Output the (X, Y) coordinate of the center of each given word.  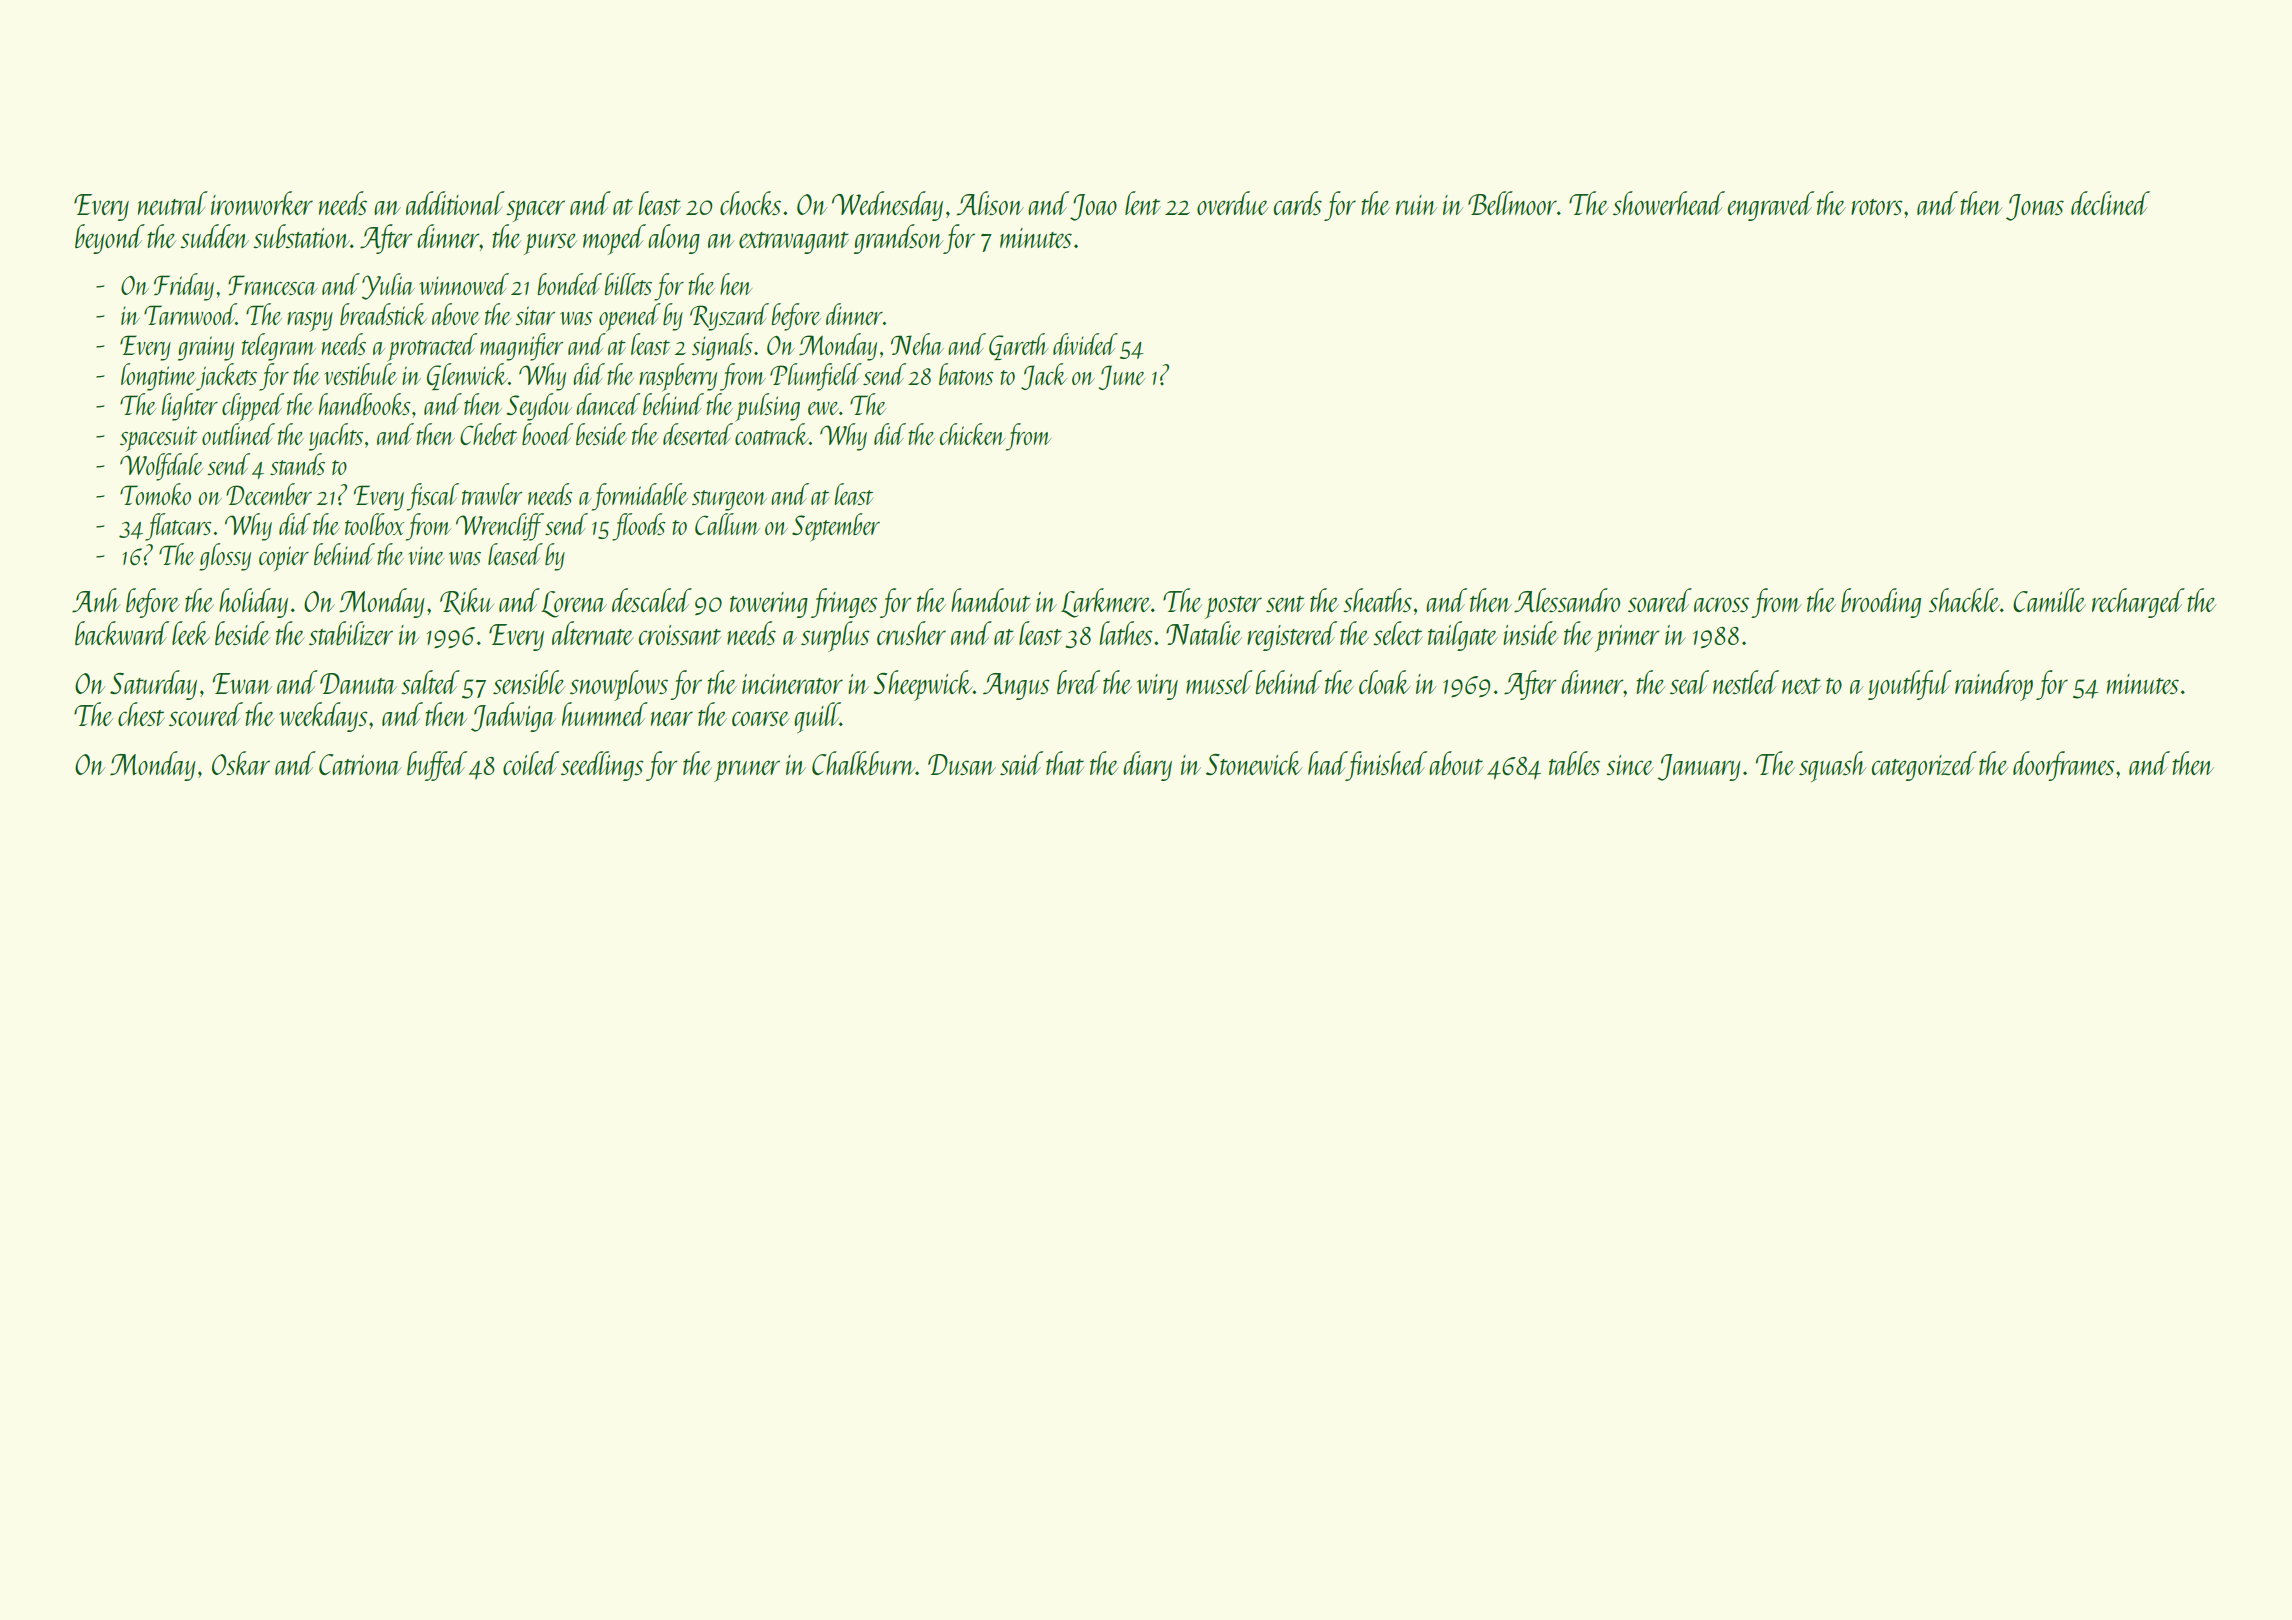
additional (455, 203)
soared (1660, 600)
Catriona (360, 764)
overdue (1233, 203)
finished (1387, 766)
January (1699, 767)
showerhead (1669, 203)
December (269, 494)
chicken (972, 434)
